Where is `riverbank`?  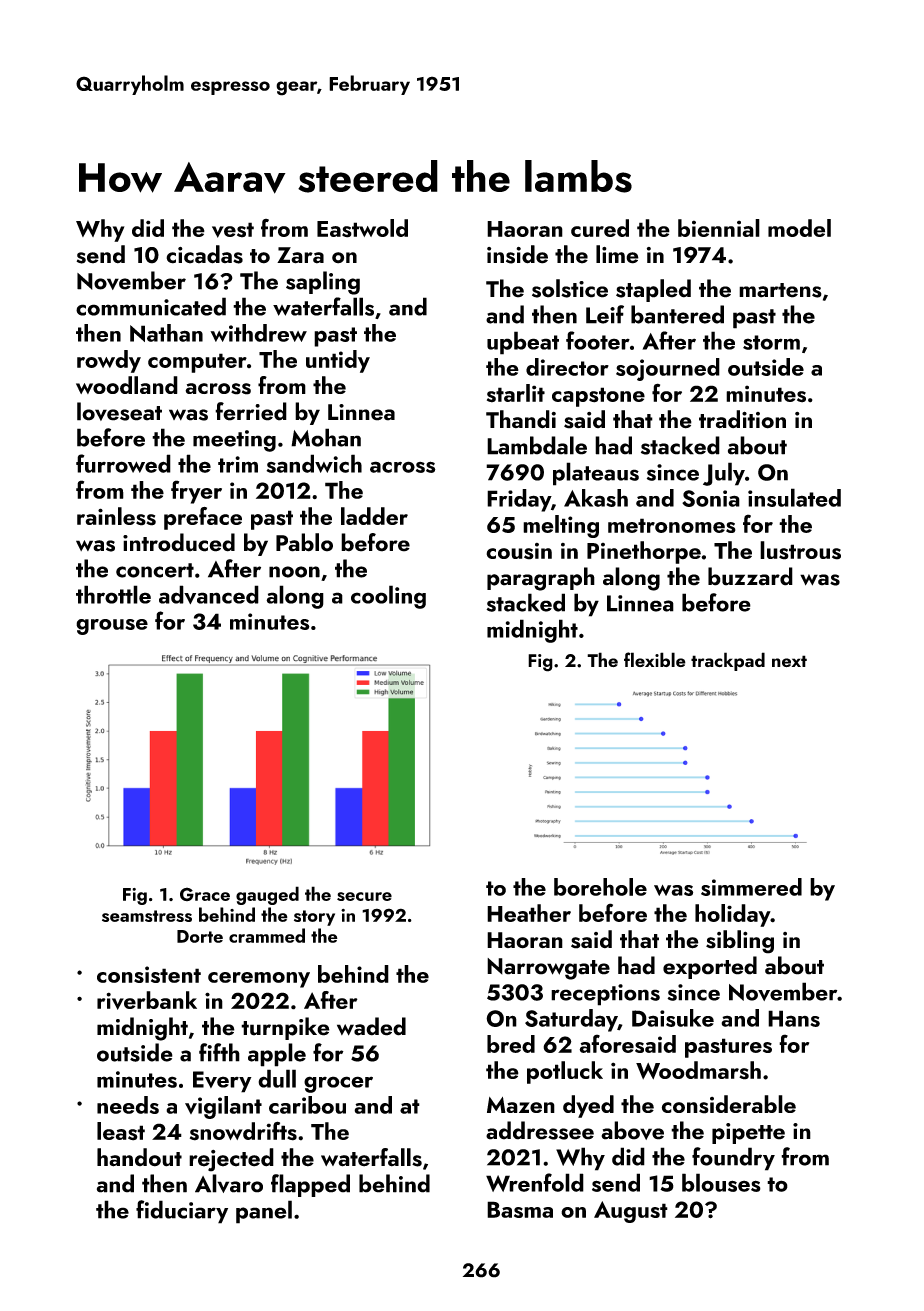
riverbank is located at coordinates (147, 1000).
